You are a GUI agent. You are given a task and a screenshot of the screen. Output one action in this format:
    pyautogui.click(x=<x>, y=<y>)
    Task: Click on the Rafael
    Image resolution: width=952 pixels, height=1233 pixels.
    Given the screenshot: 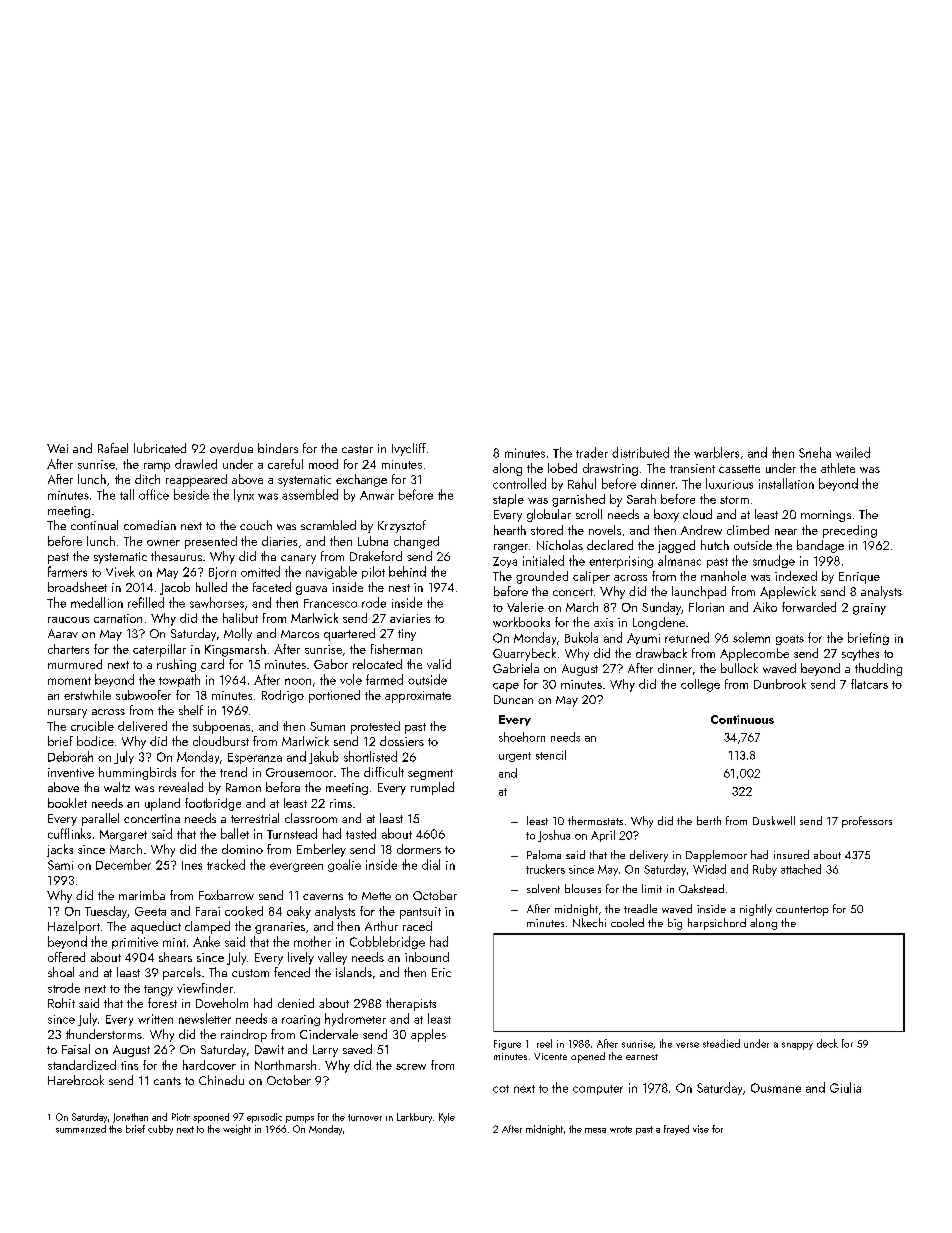 What is the action you would take?
    pyautogui.click(x=113, y=448)
